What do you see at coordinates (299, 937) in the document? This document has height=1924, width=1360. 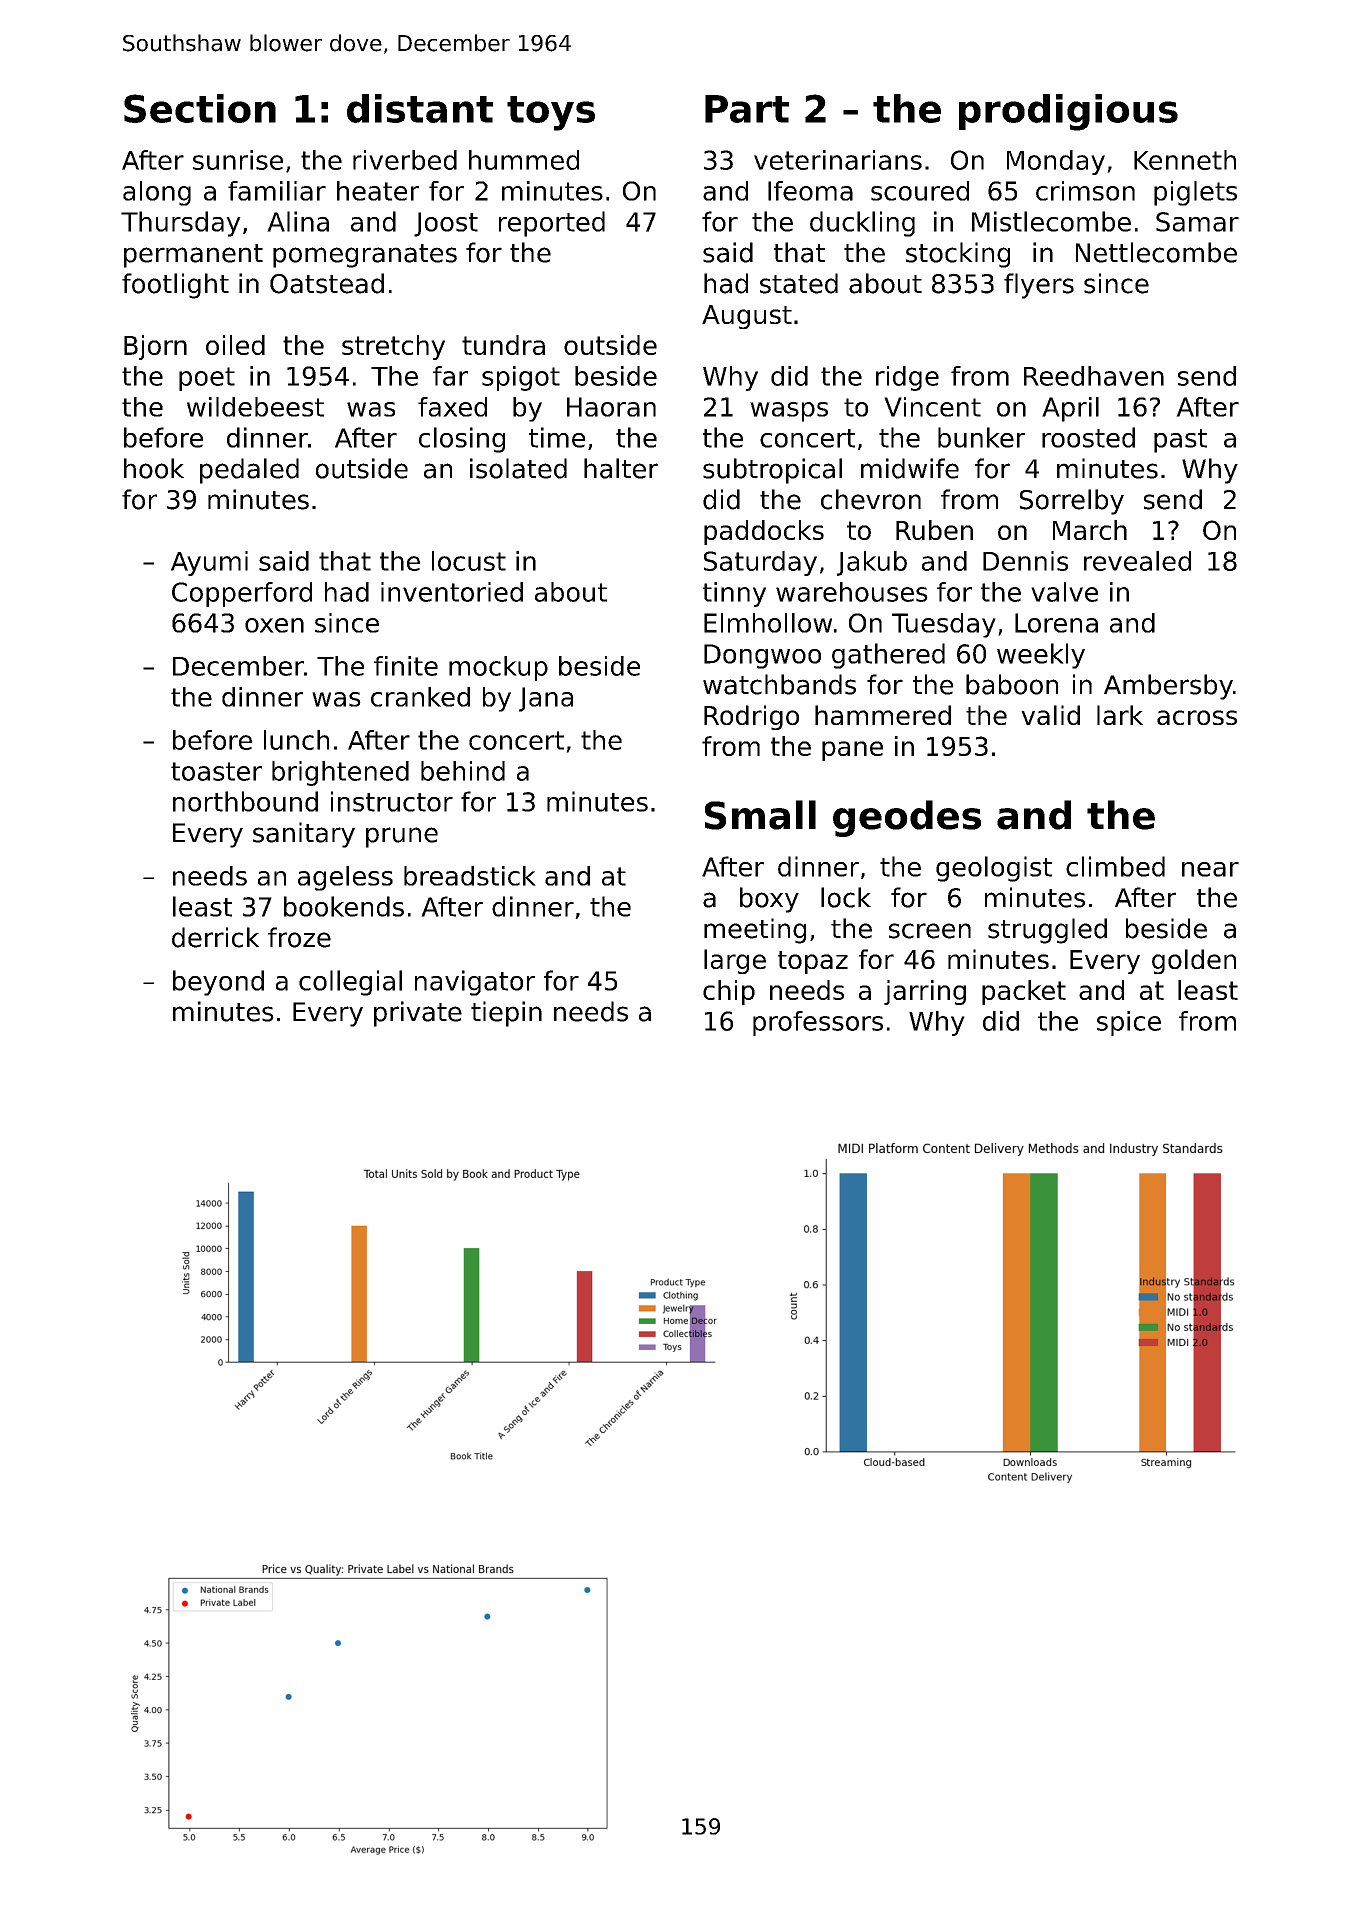 I see `froze` at bounding box center [299, 937].
